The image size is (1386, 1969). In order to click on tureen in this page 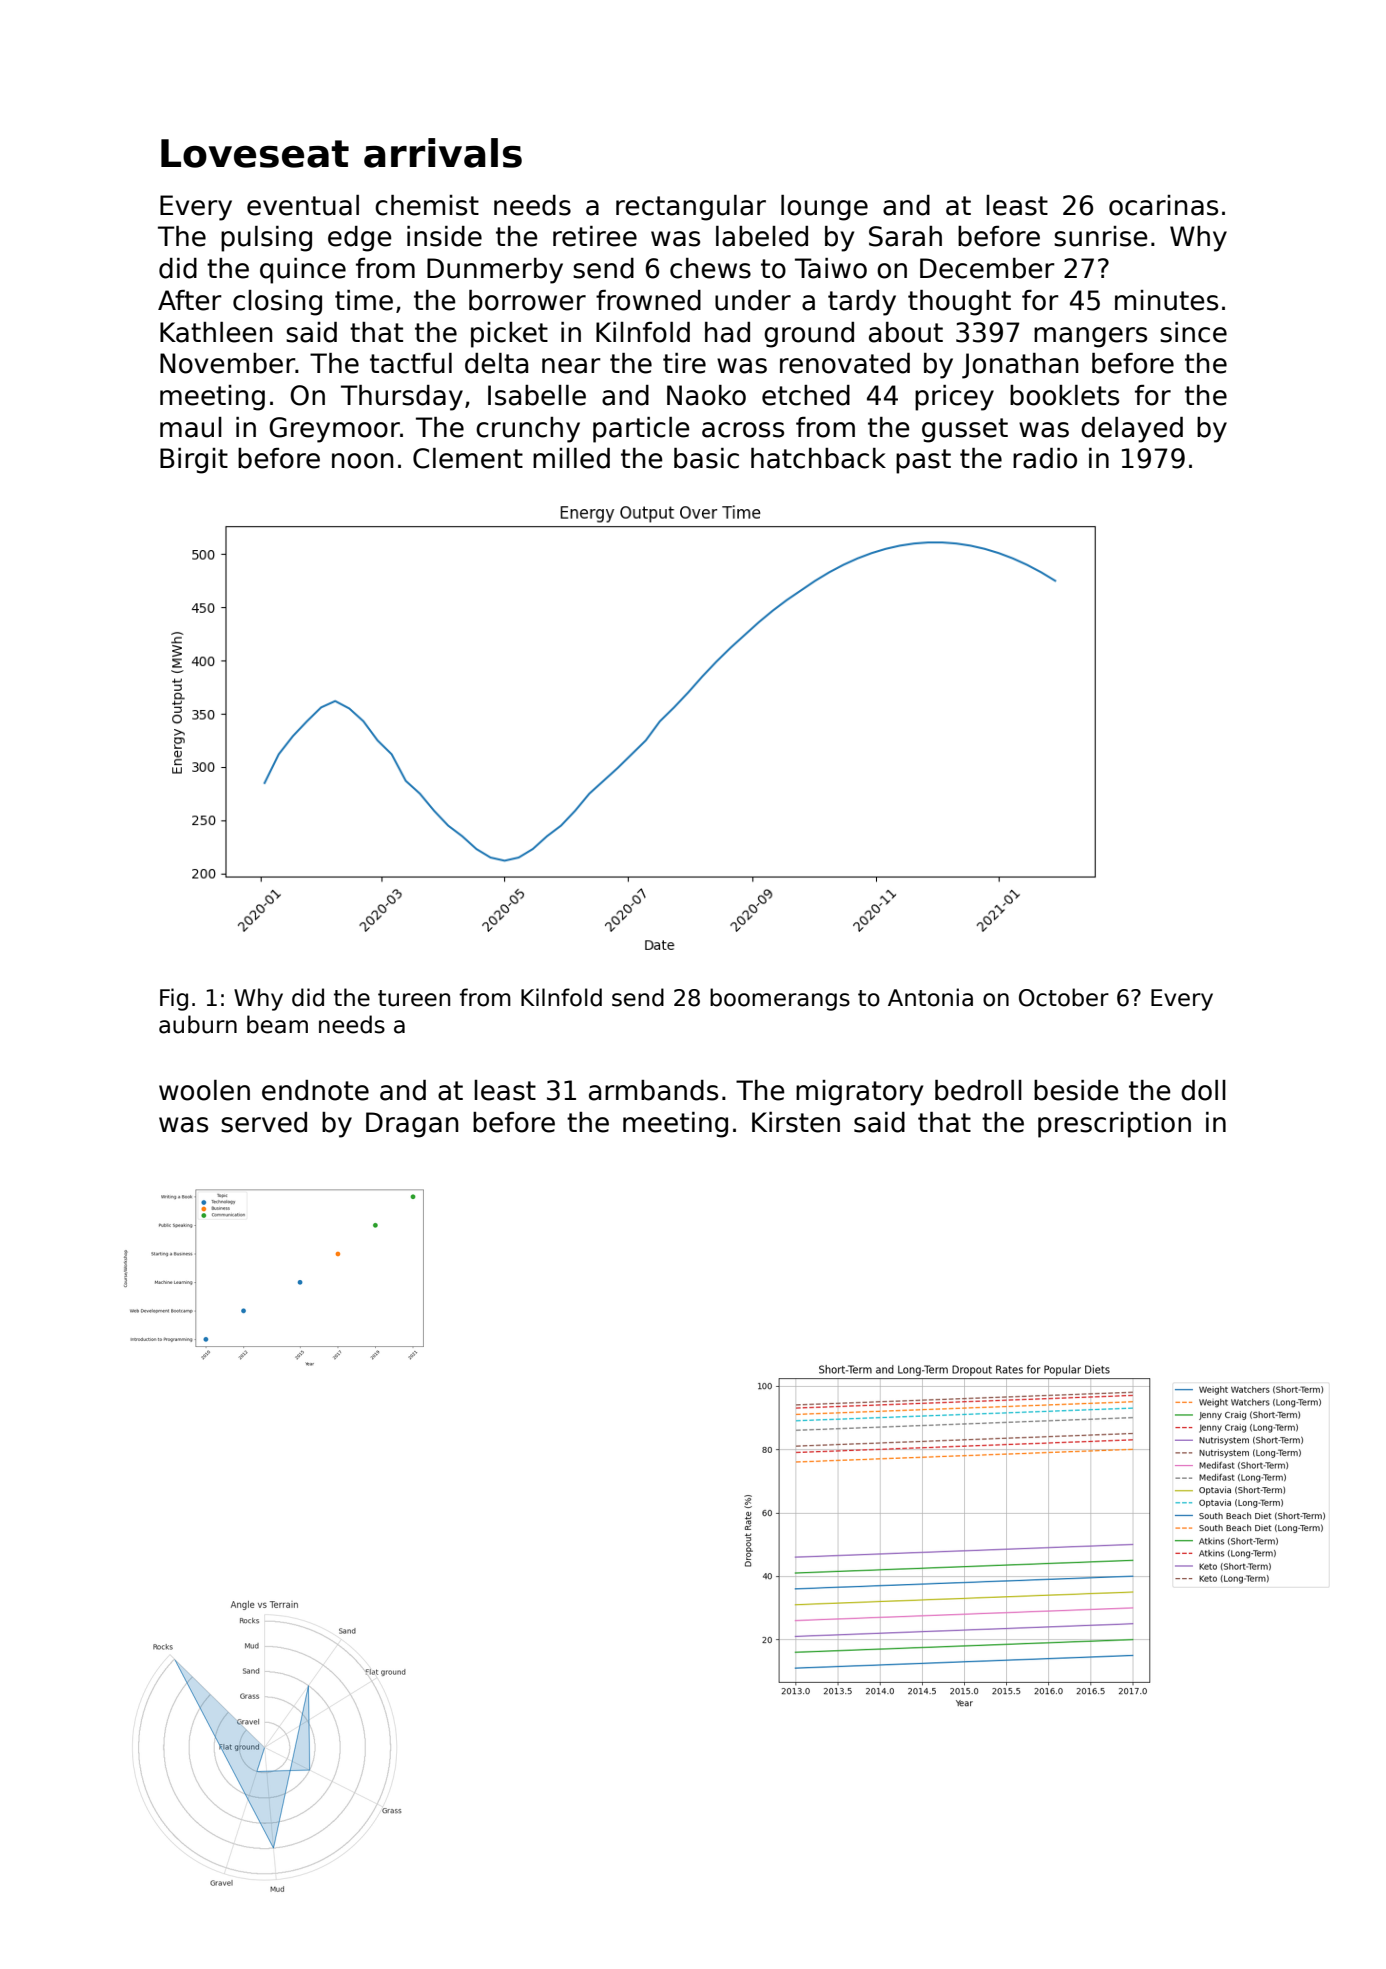, I will do `click(414, 998)`.
